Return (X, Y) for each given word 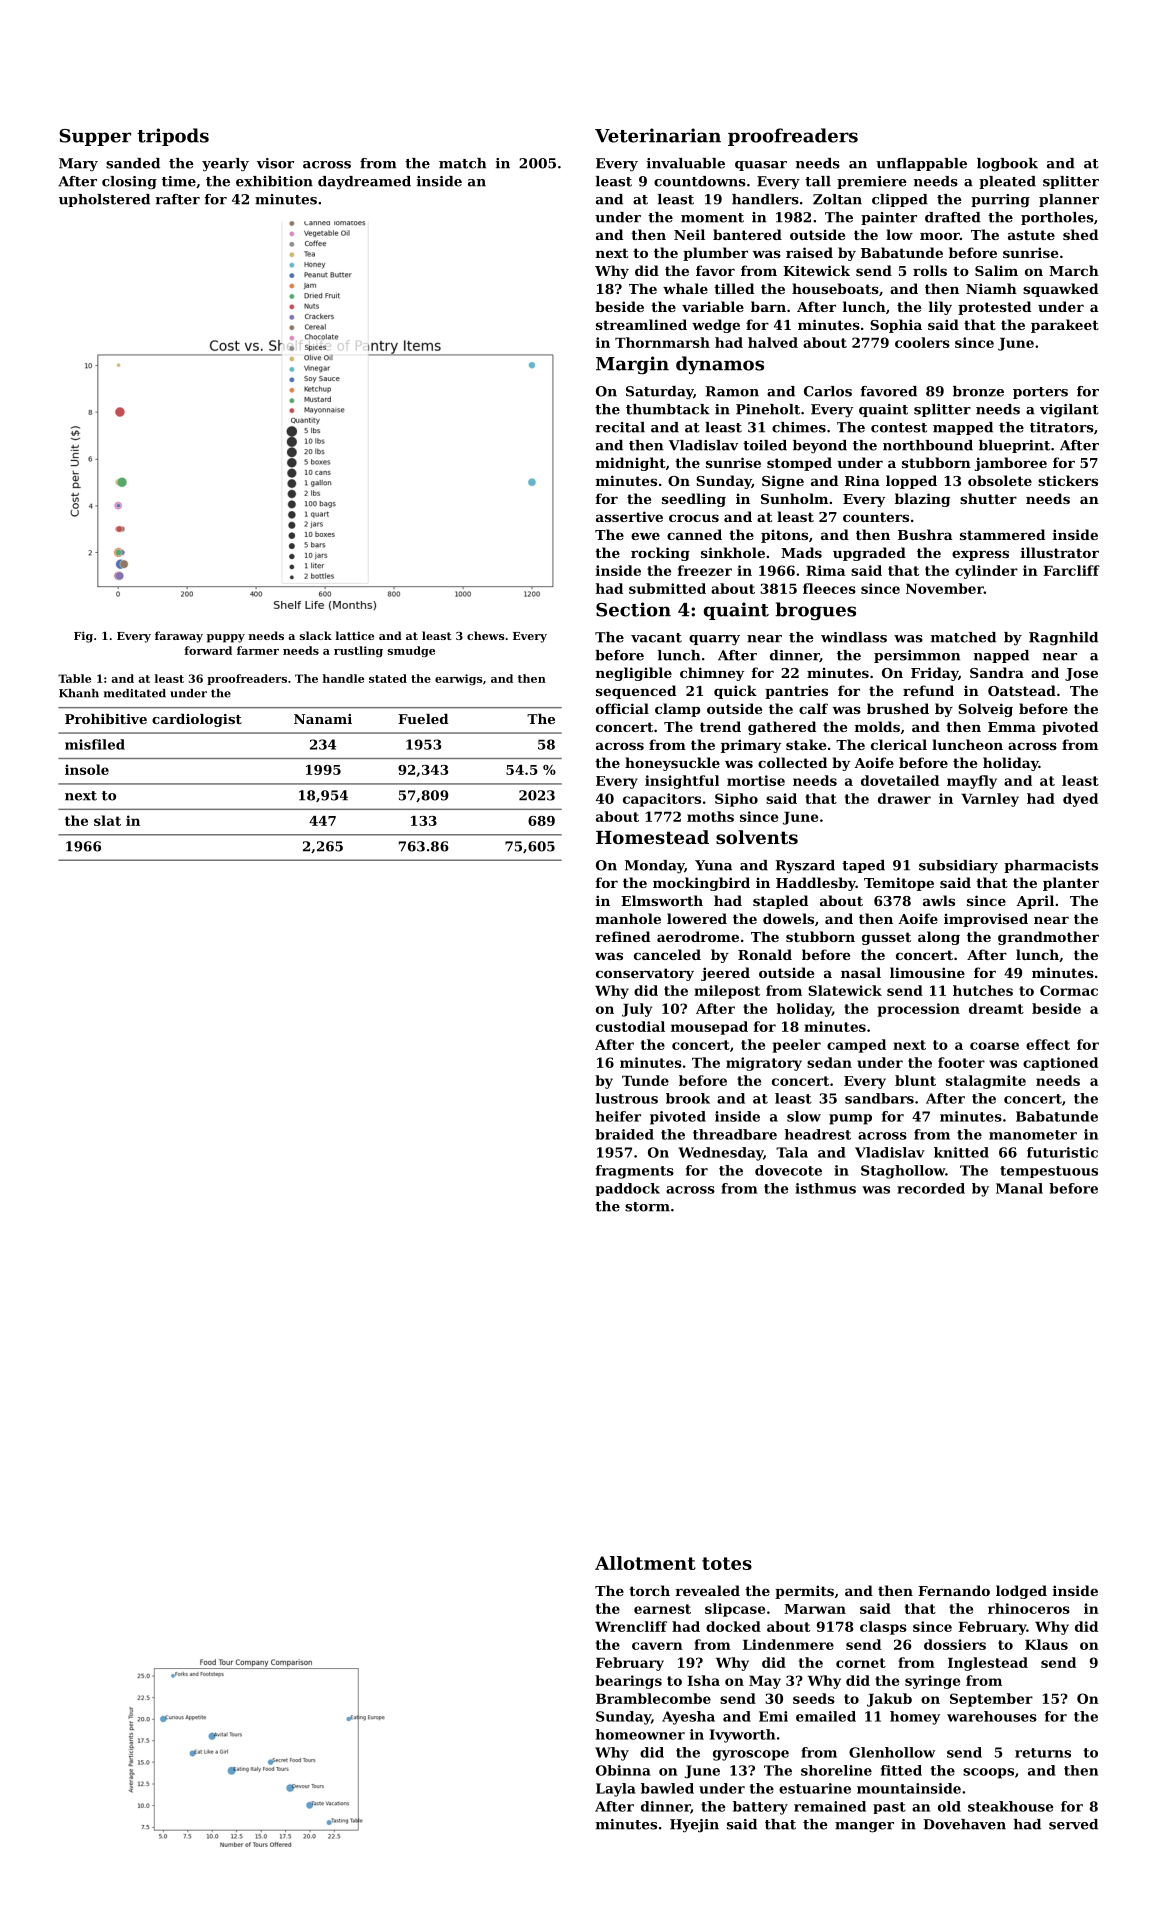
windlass (854, 637)
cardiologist (197, 720)
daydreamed (364, 183)
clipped (900, 200)
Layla (616, 1790)
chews (485, 635)
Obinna (623, 1770)
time (179, 181)
